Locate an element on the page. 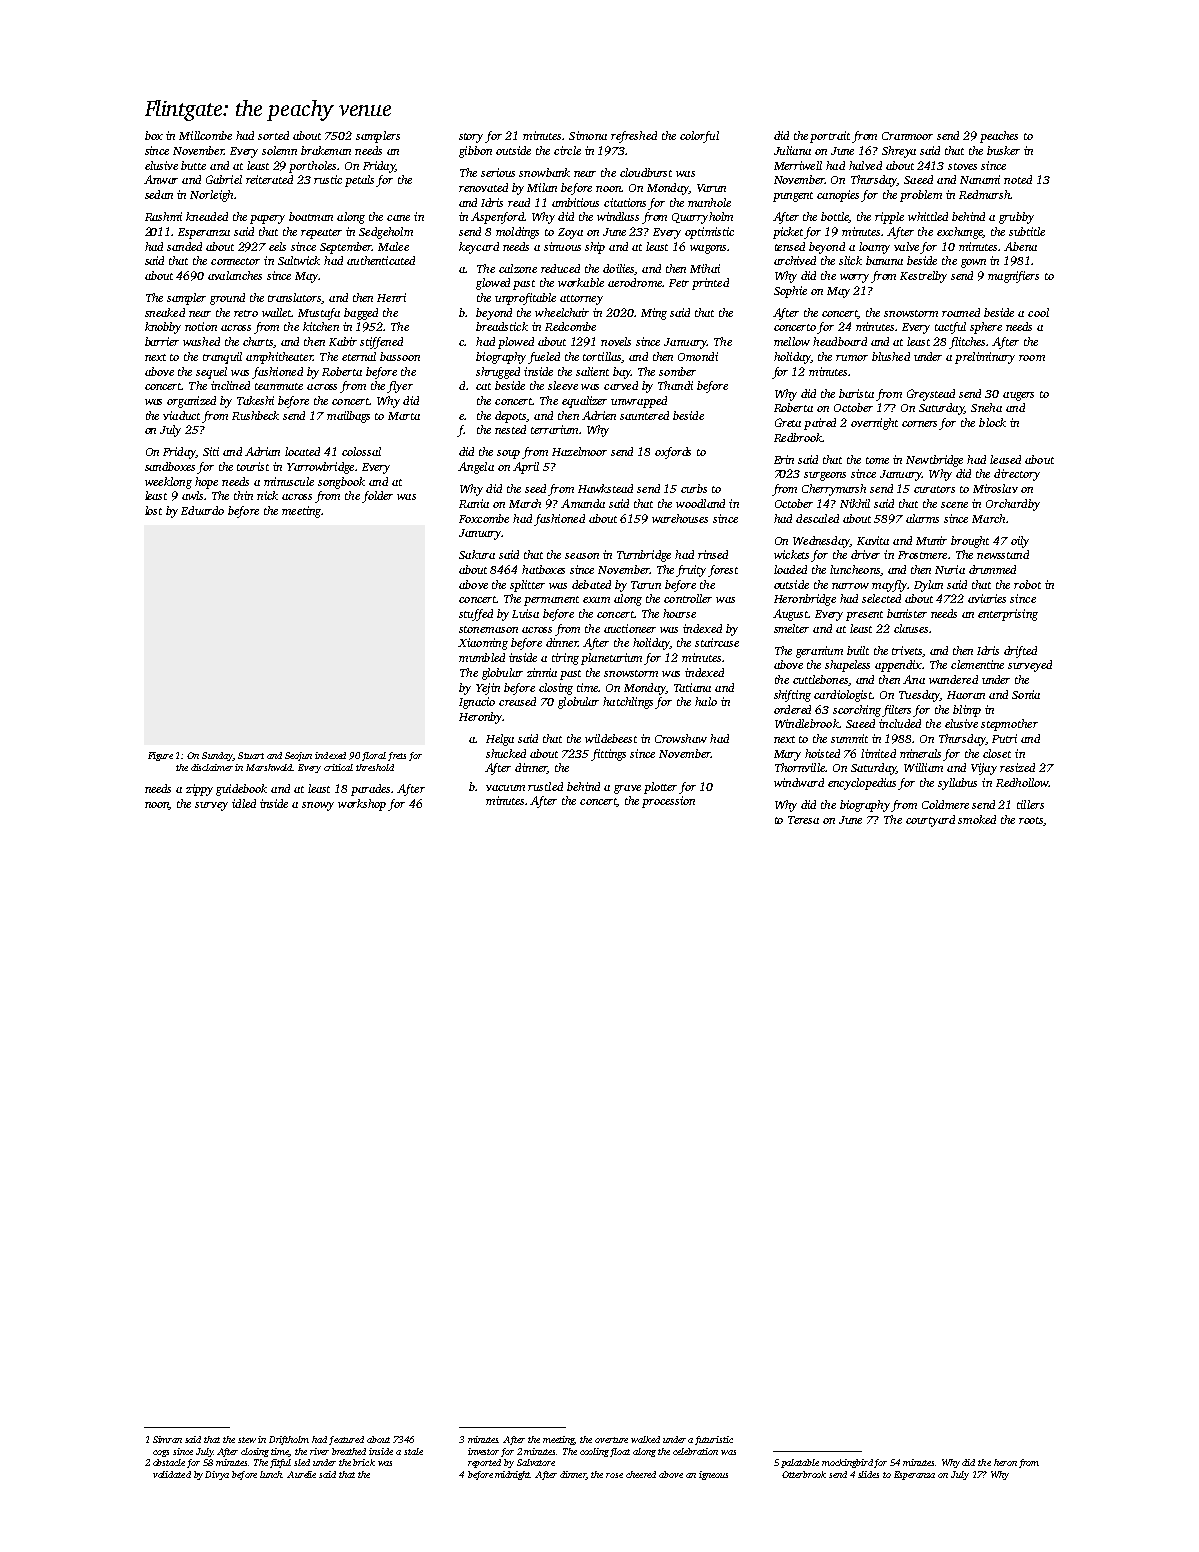  Simona is located at coordinates (588, 135).
